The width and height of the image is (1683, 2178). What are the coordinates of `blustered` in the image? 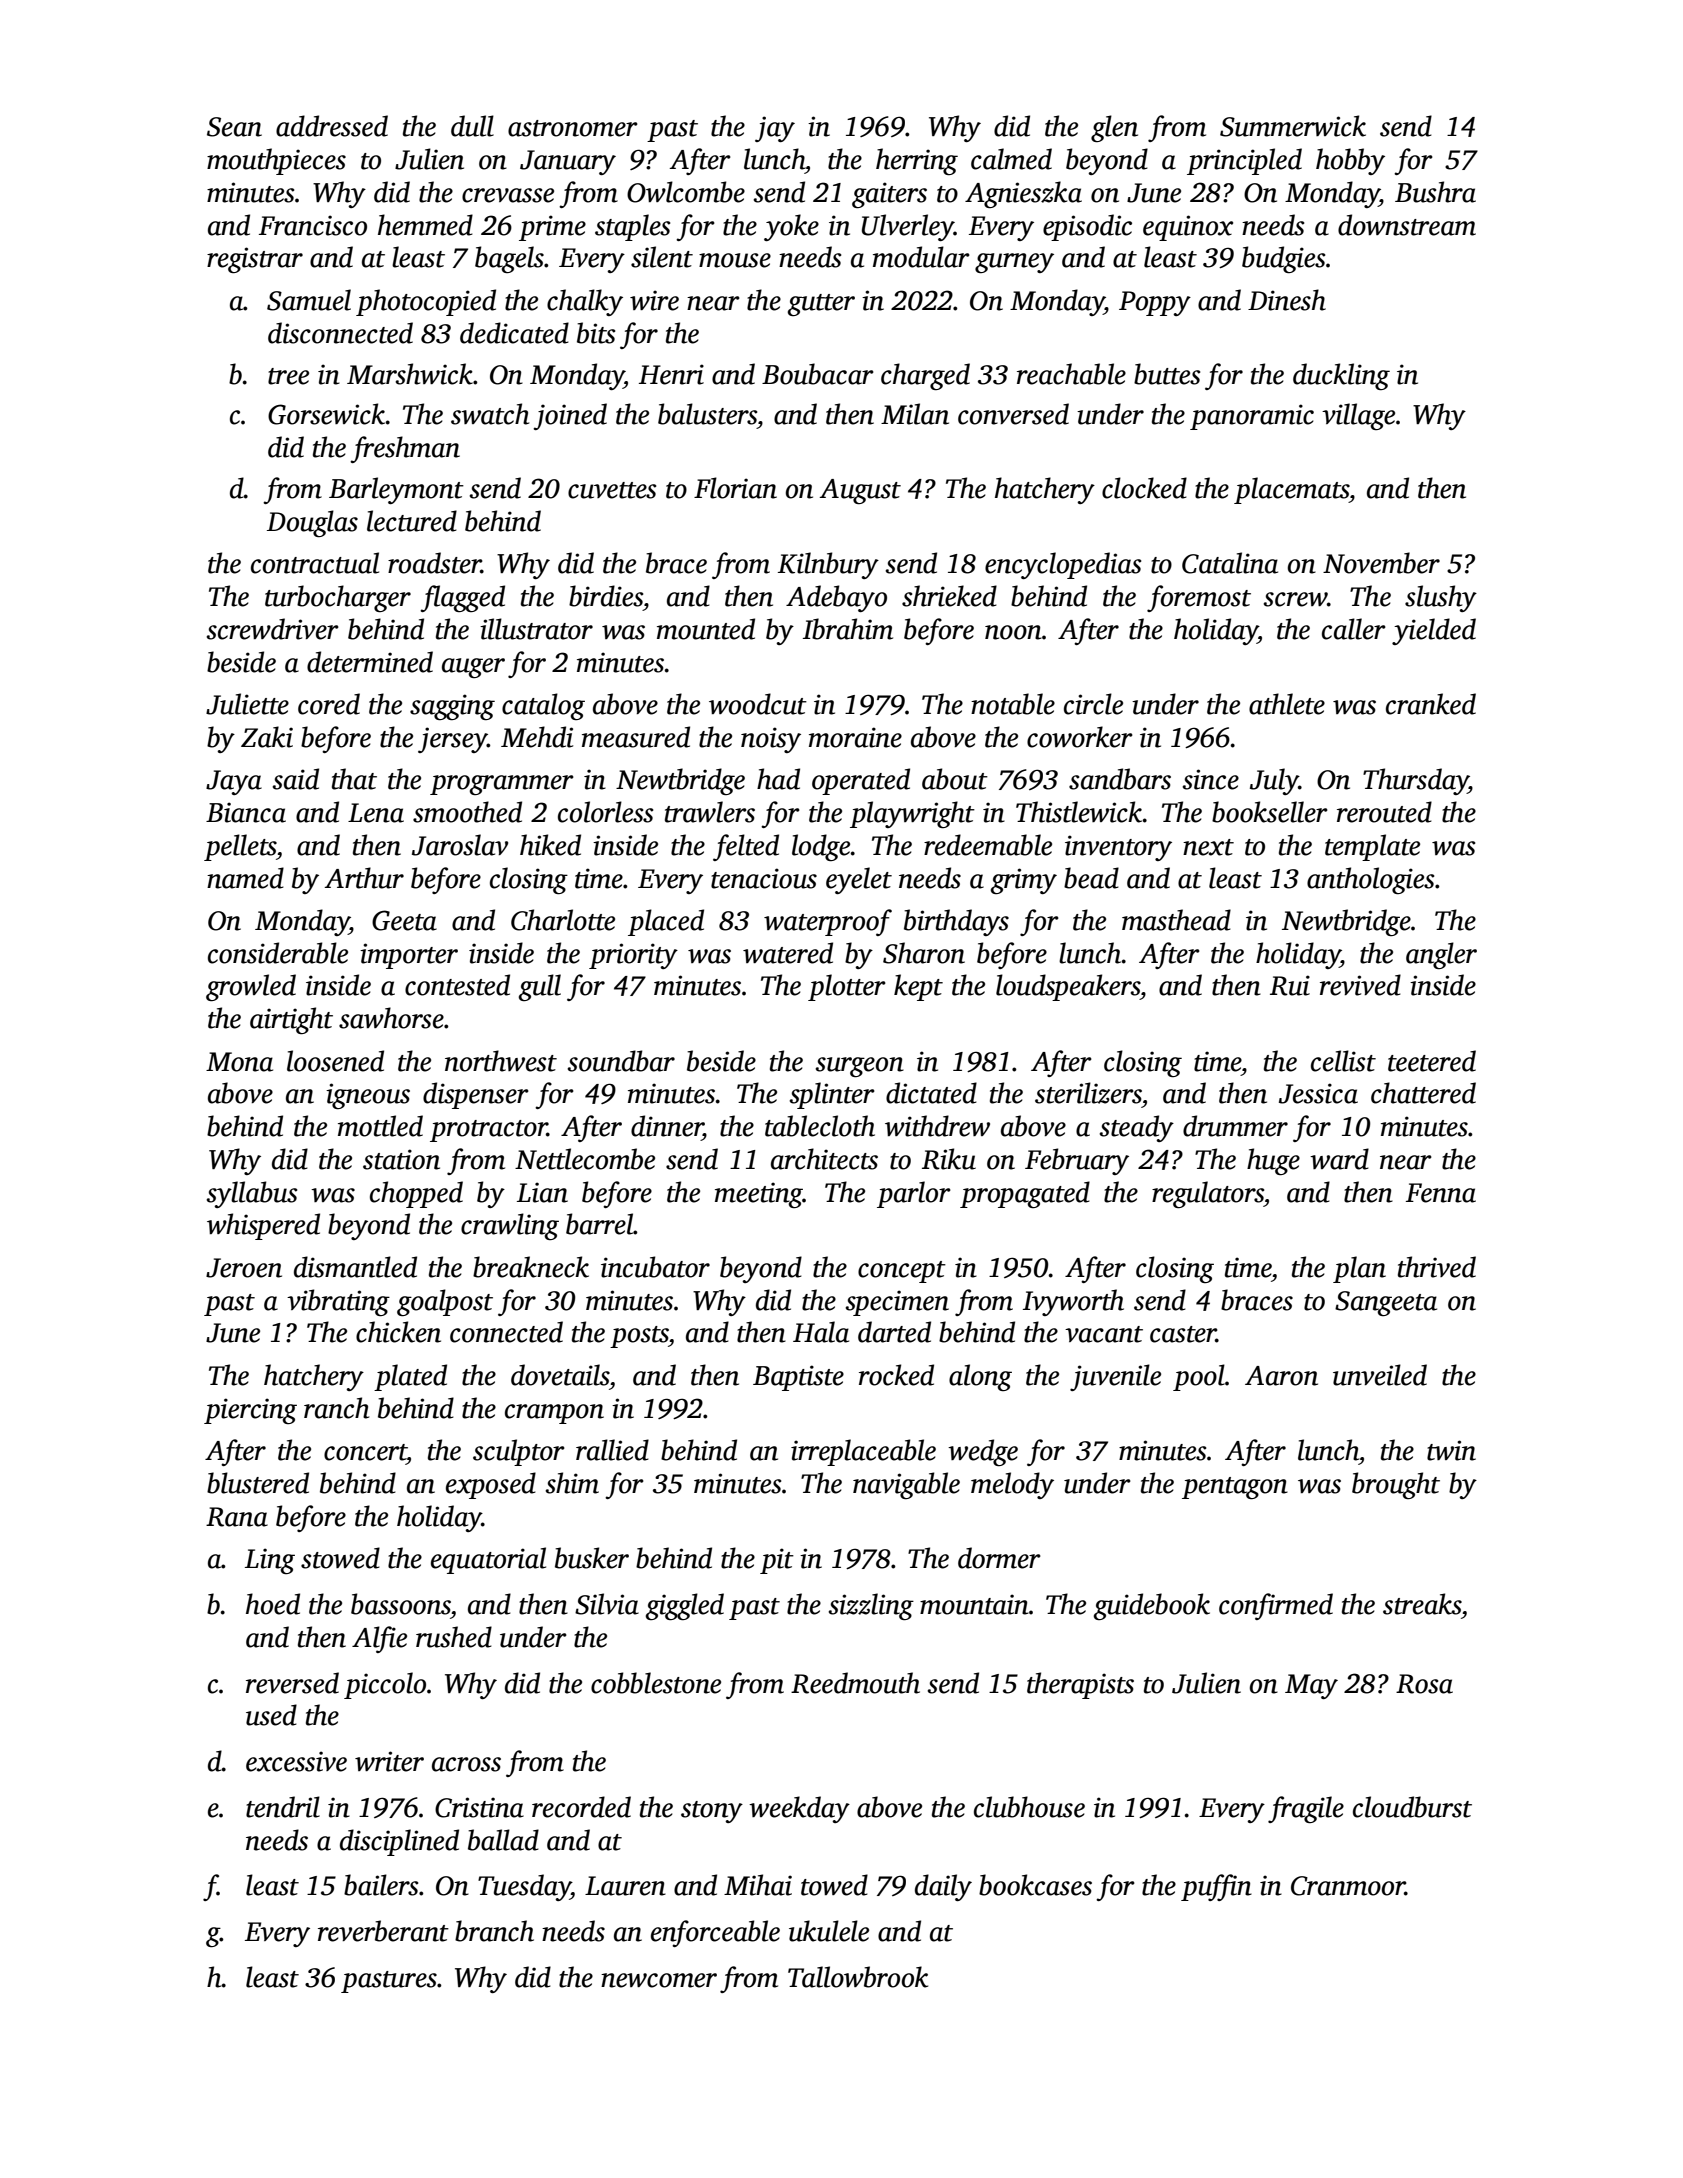 It's located at (258, 1483).
